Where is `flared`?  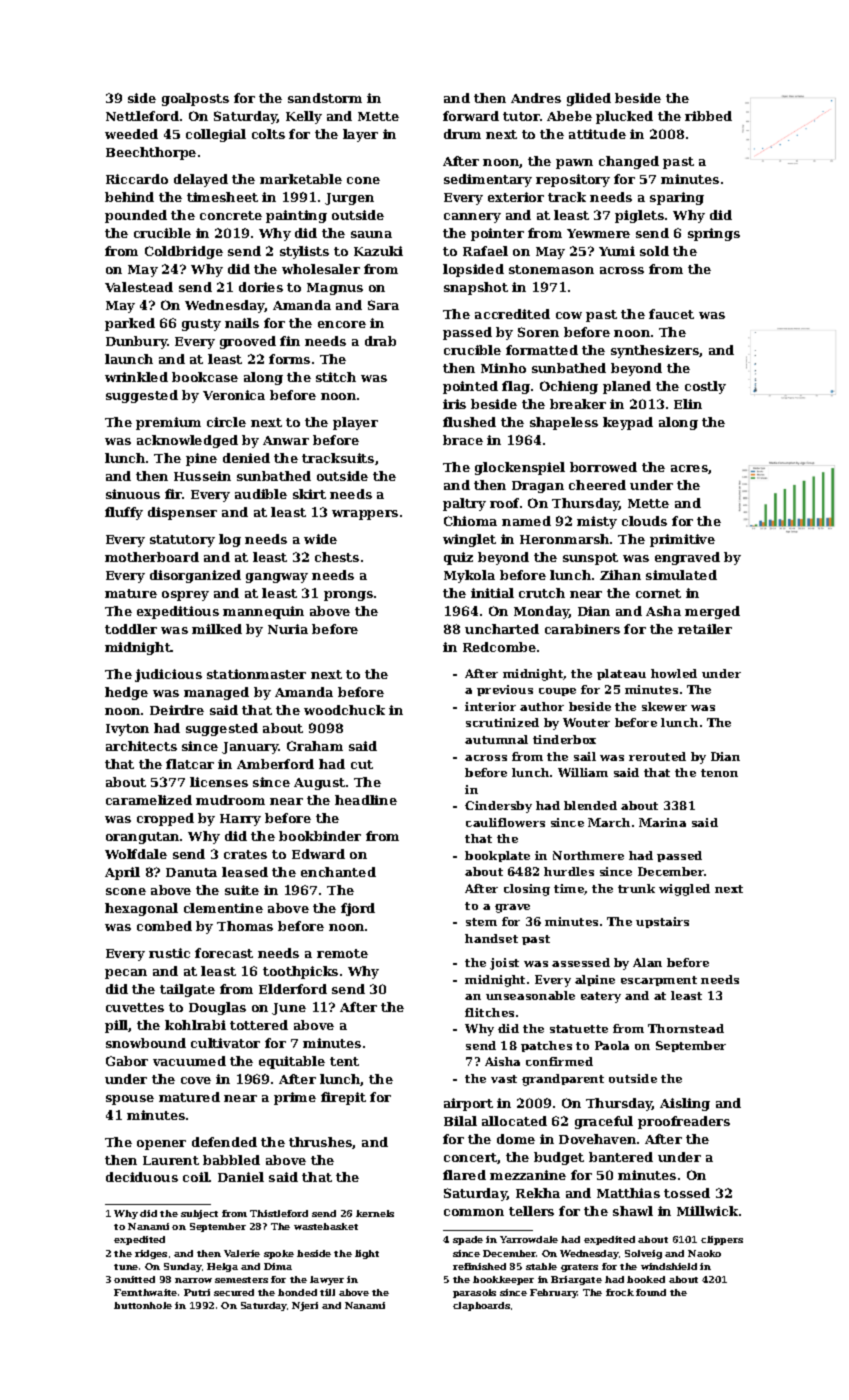 flared is located at coordinates (464, 1175).
